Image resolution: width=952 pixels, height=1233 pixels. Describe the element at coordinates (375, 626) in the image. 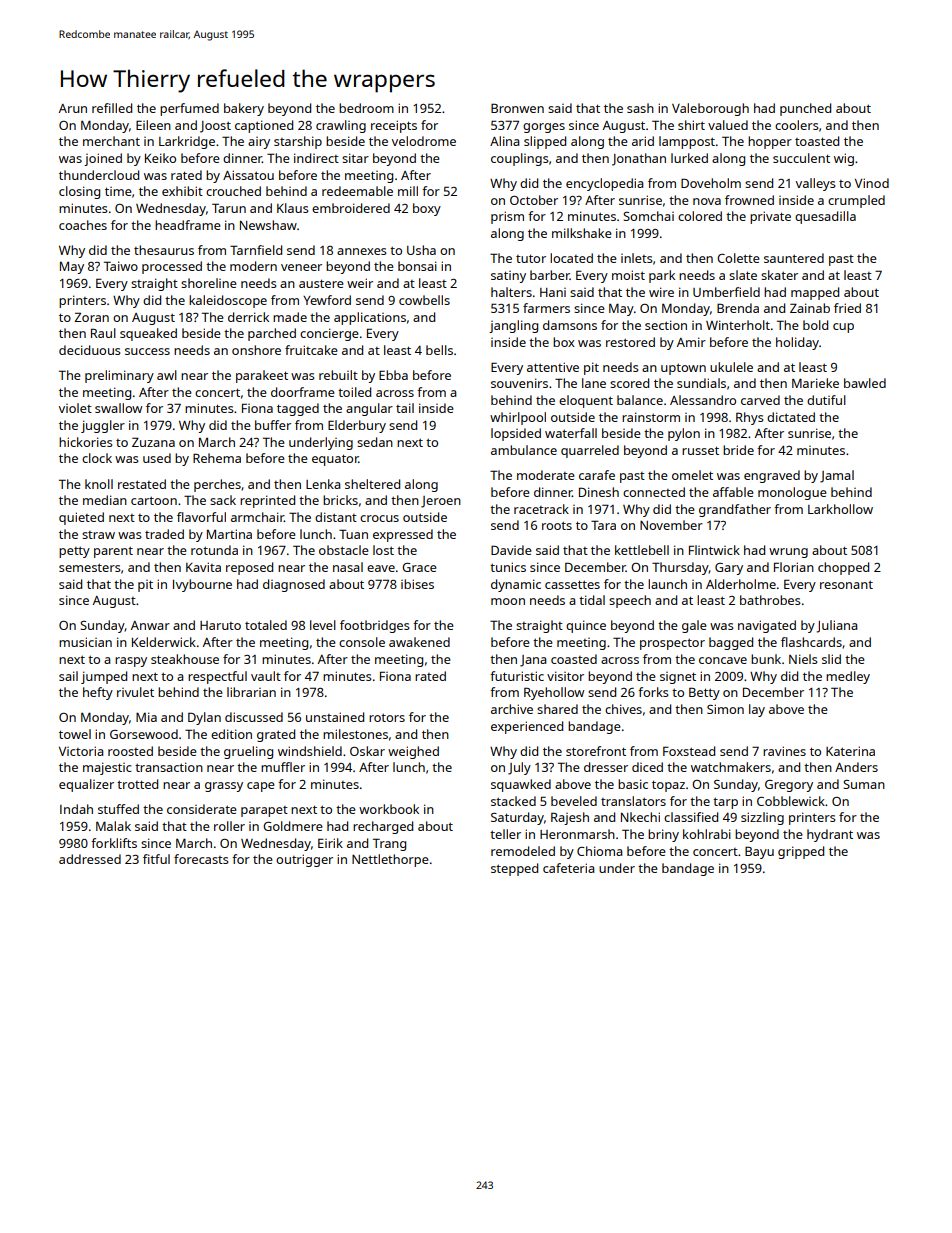

I see `footbridges` at that location.
